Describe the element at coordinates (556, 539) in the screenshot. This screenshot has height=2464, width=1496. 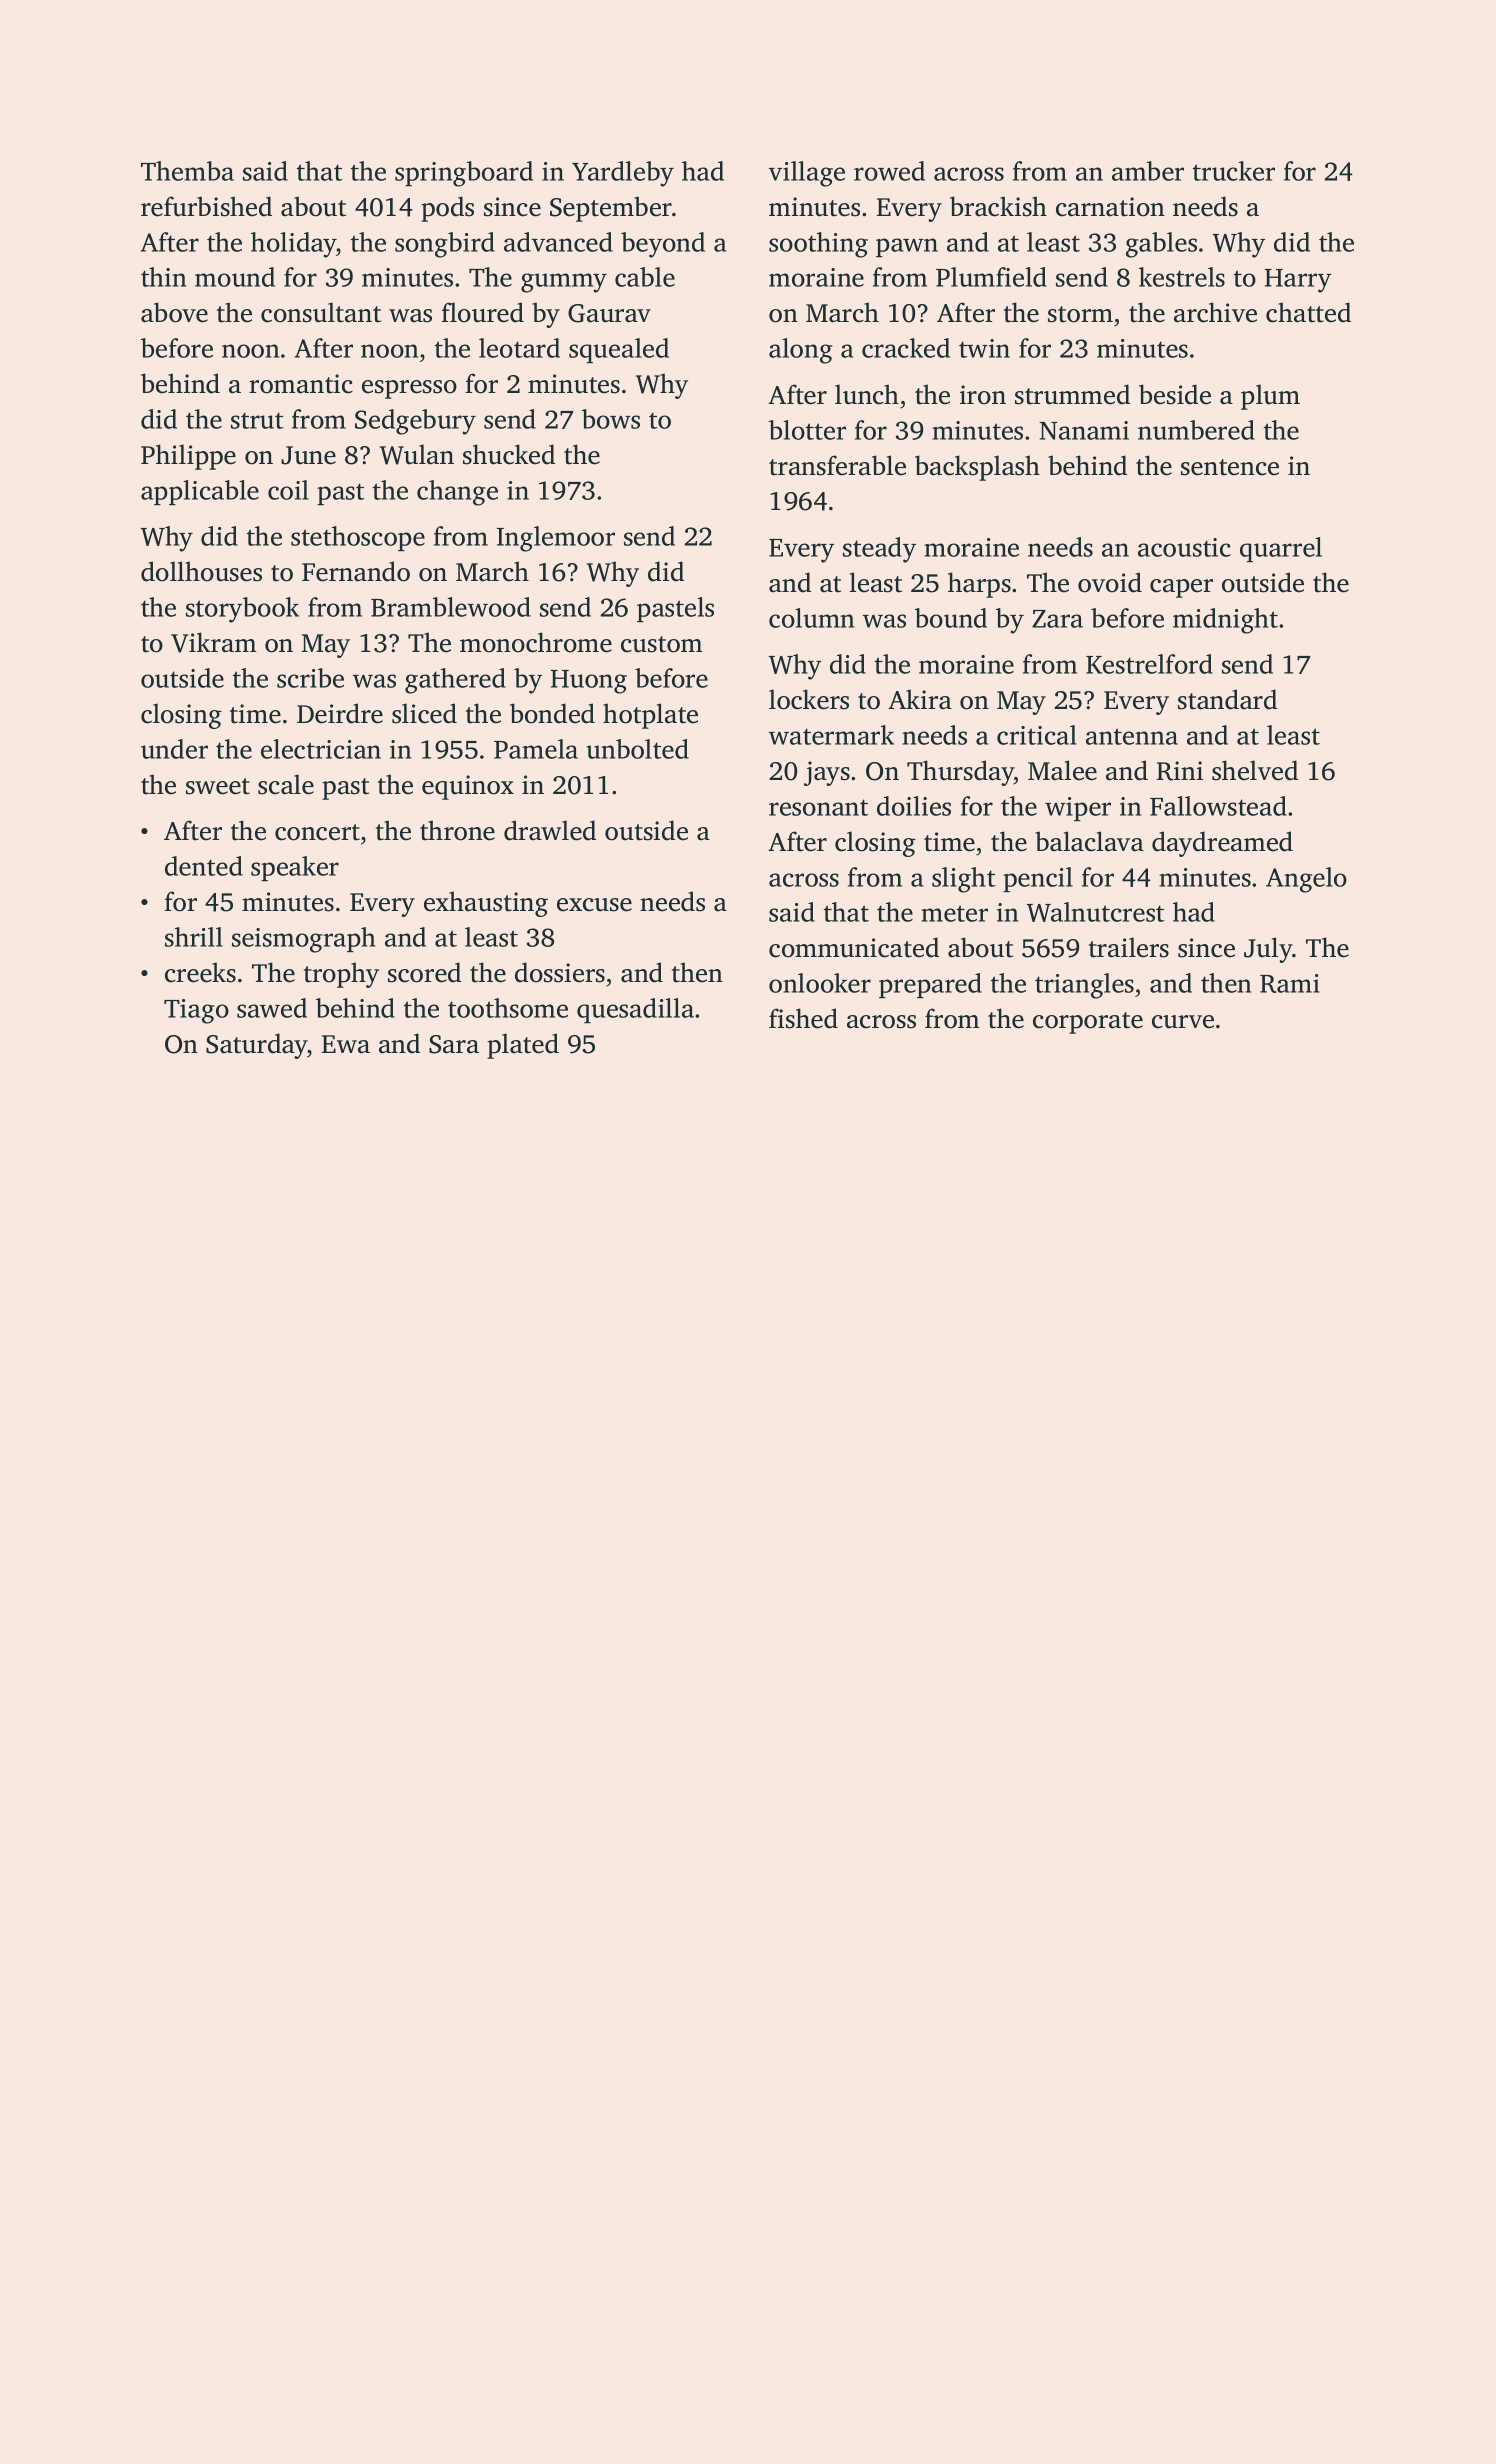
I see `Inglemoor` at that location.
